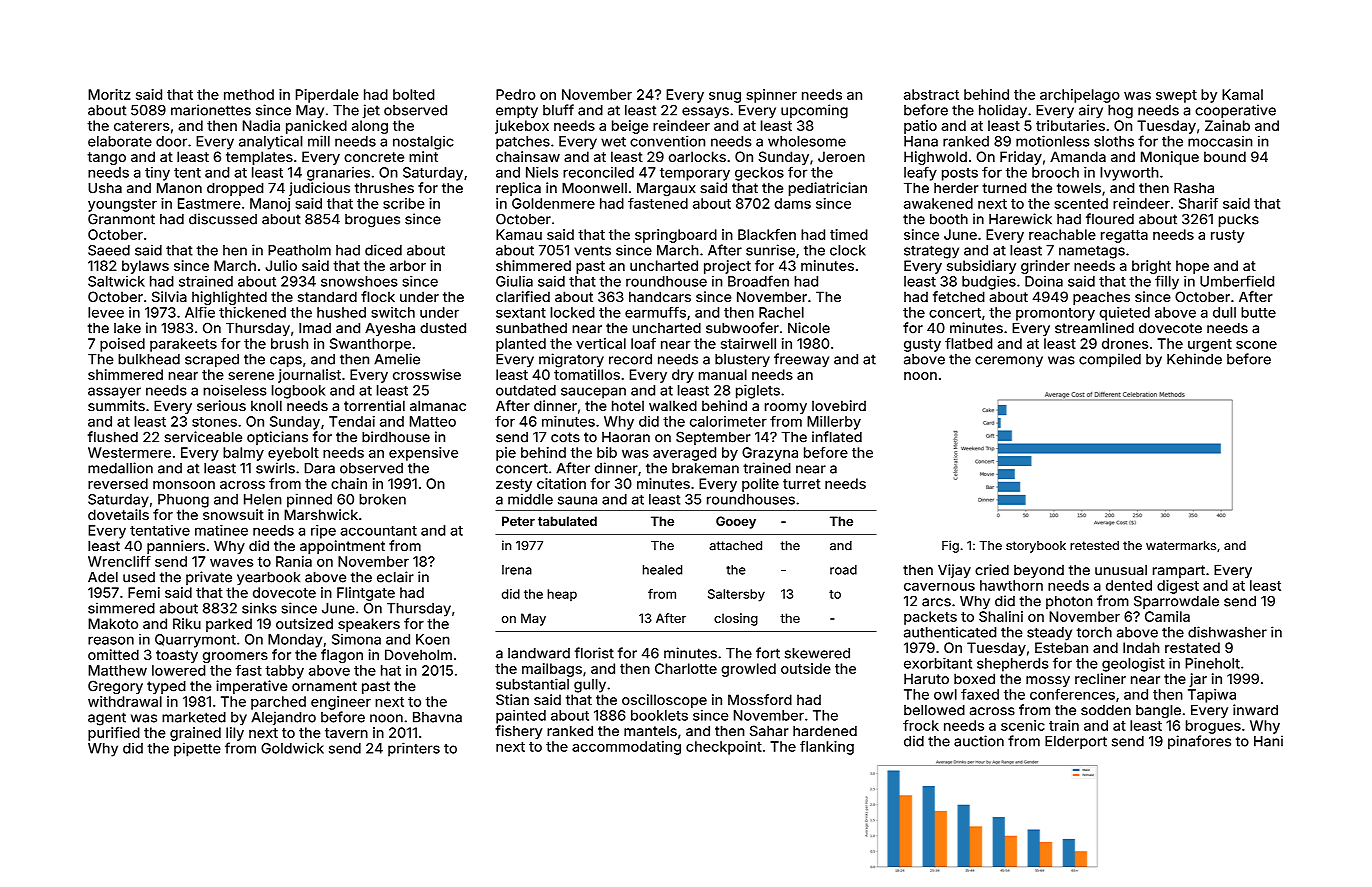 This image has width=1372, height=887. I want to click on Piperdale, so click(327, 96).
